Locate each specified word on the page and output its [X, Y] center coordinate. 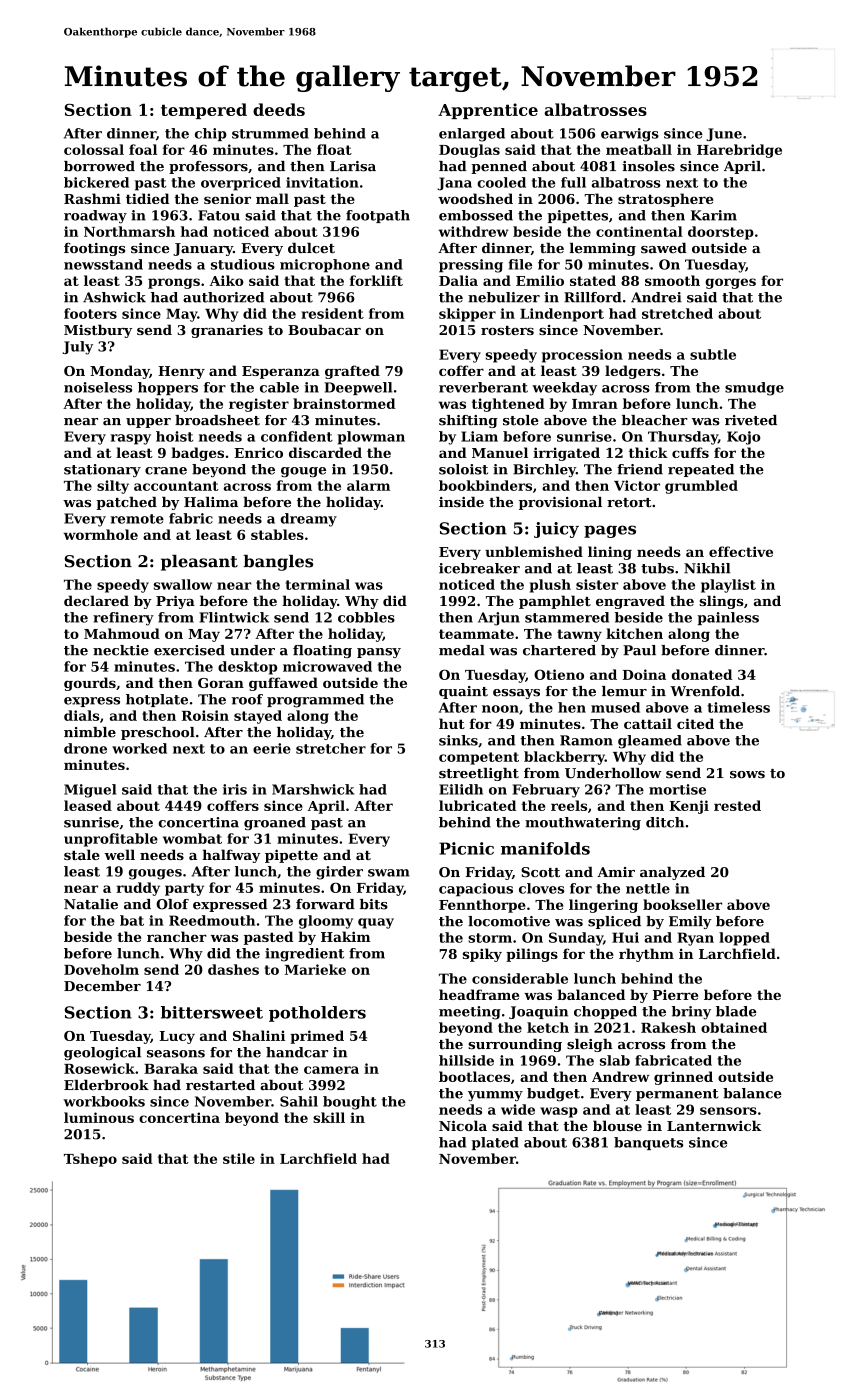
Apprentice [488, 111]
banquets [648, 1143]
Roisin [205, 715]
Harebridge [739, 151]
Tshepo [90, 1160]
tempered [204, 111]
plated [495, 1143]
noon [500, 709]
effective [741, 551]
